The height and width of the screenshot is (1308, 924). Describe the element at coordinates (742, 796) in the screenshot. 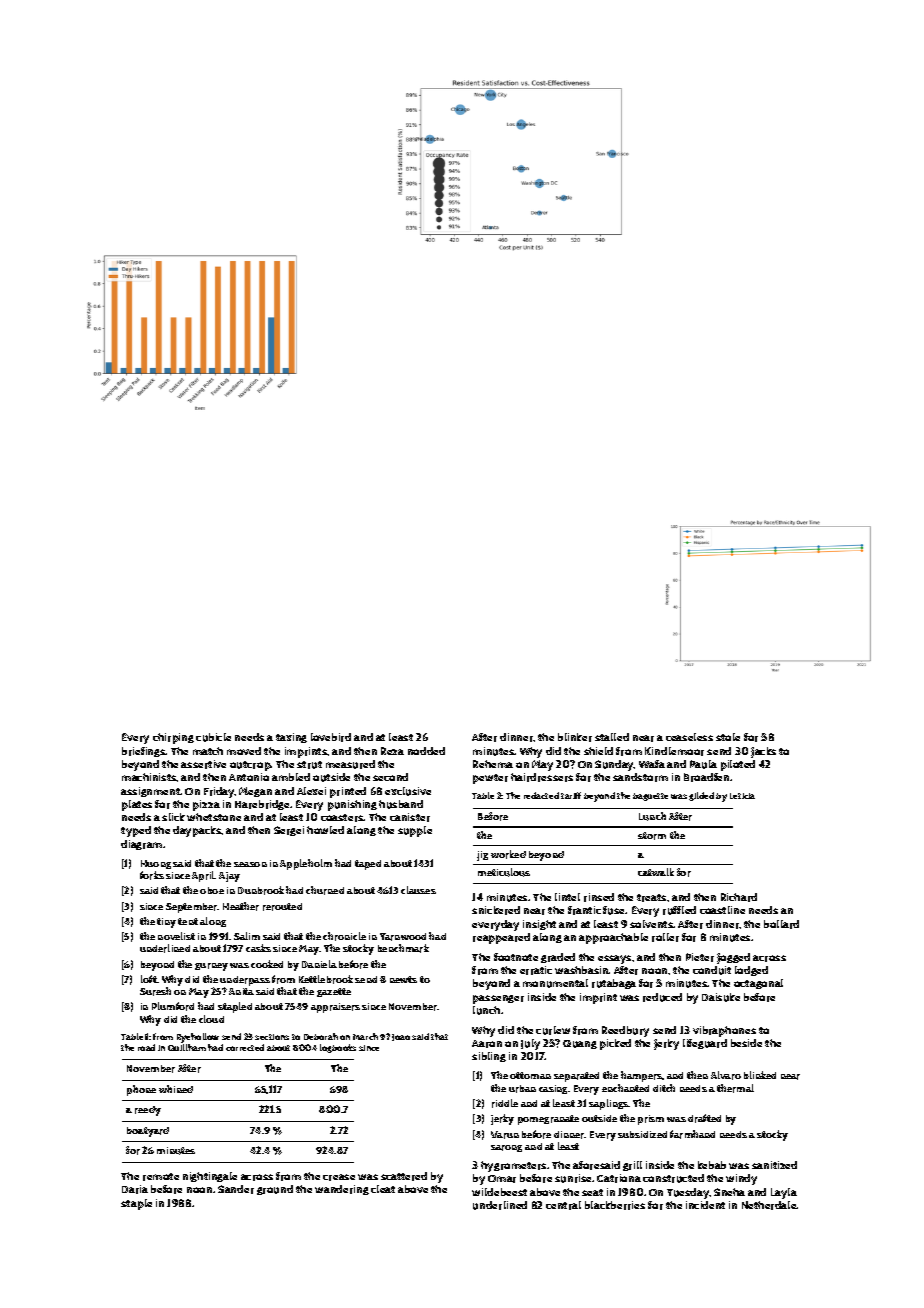

I see `Leticia` at that location.
